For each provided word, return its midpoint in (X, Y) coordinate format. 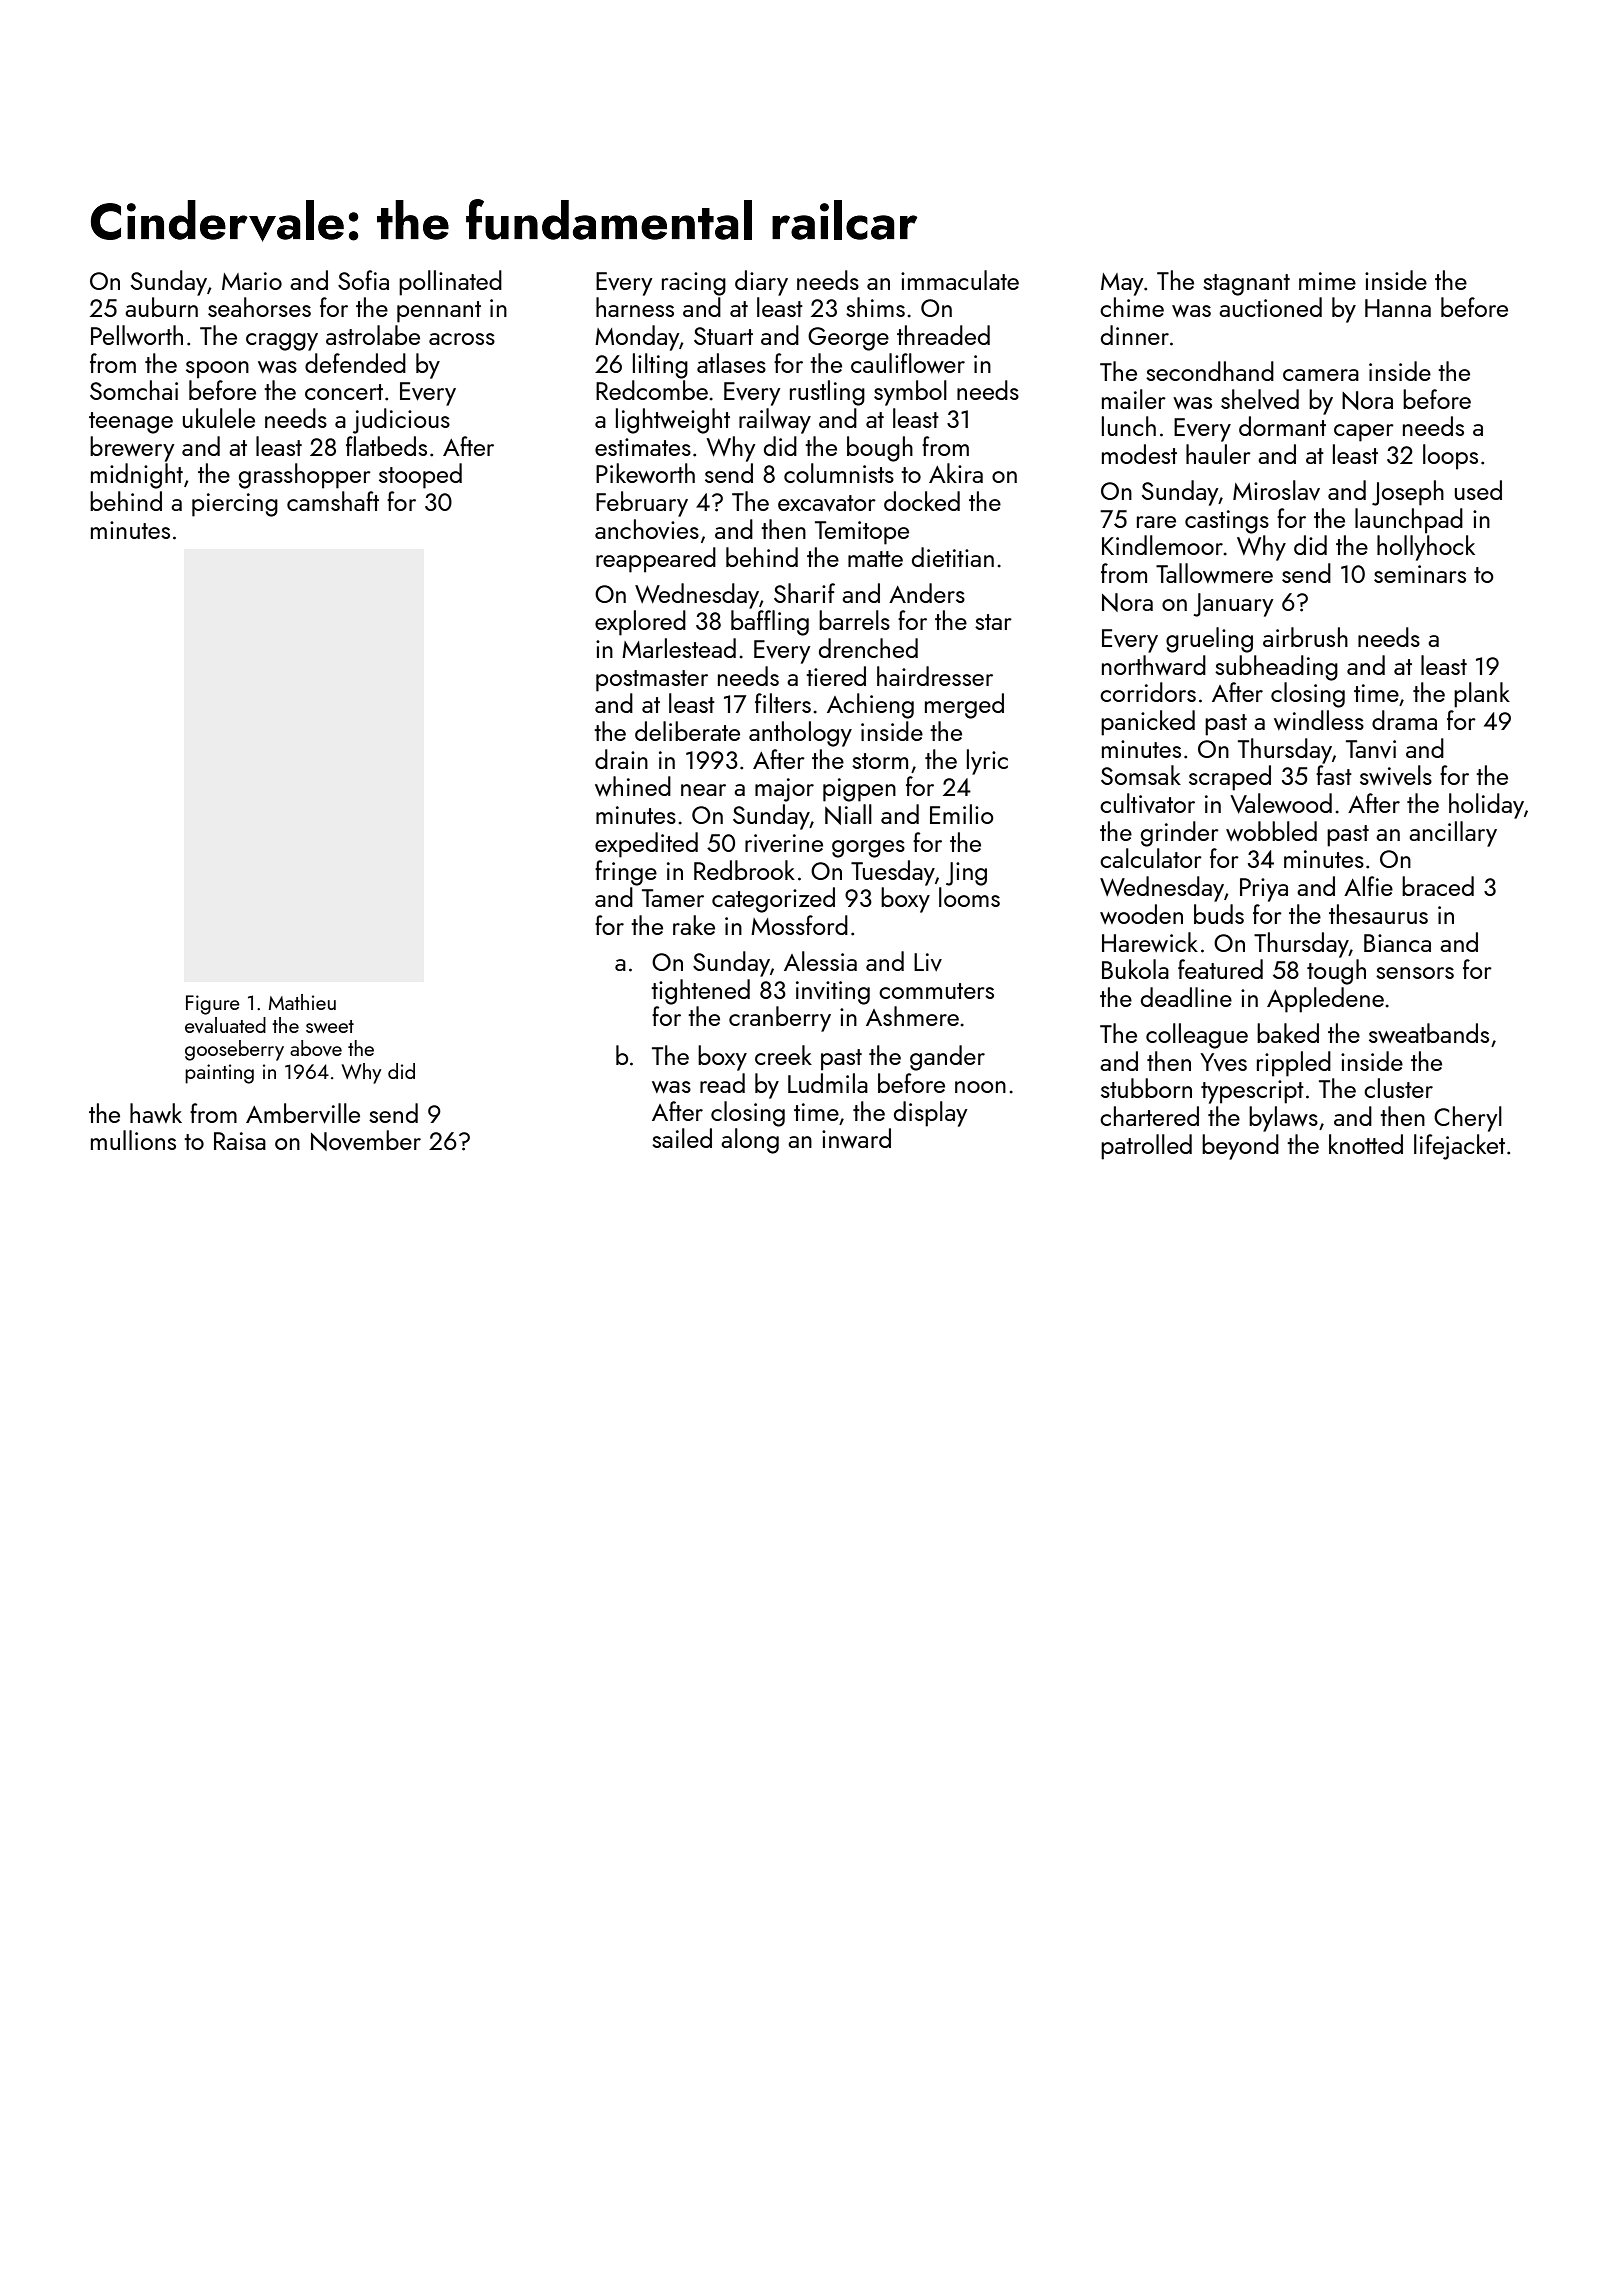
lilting (660, 366)
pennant (439, 312)
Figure (213, 1005)
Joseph (1408, 493)
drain (621, 759)
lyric (987, 762)
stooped (420, 476)
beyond (1240, 1147)
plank (1482, 695)
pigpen (859, 790)
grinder (1180, 834)
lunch (1129, 426)
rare (1156, 522)
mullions (133, 1140)
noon (980, 1087)
